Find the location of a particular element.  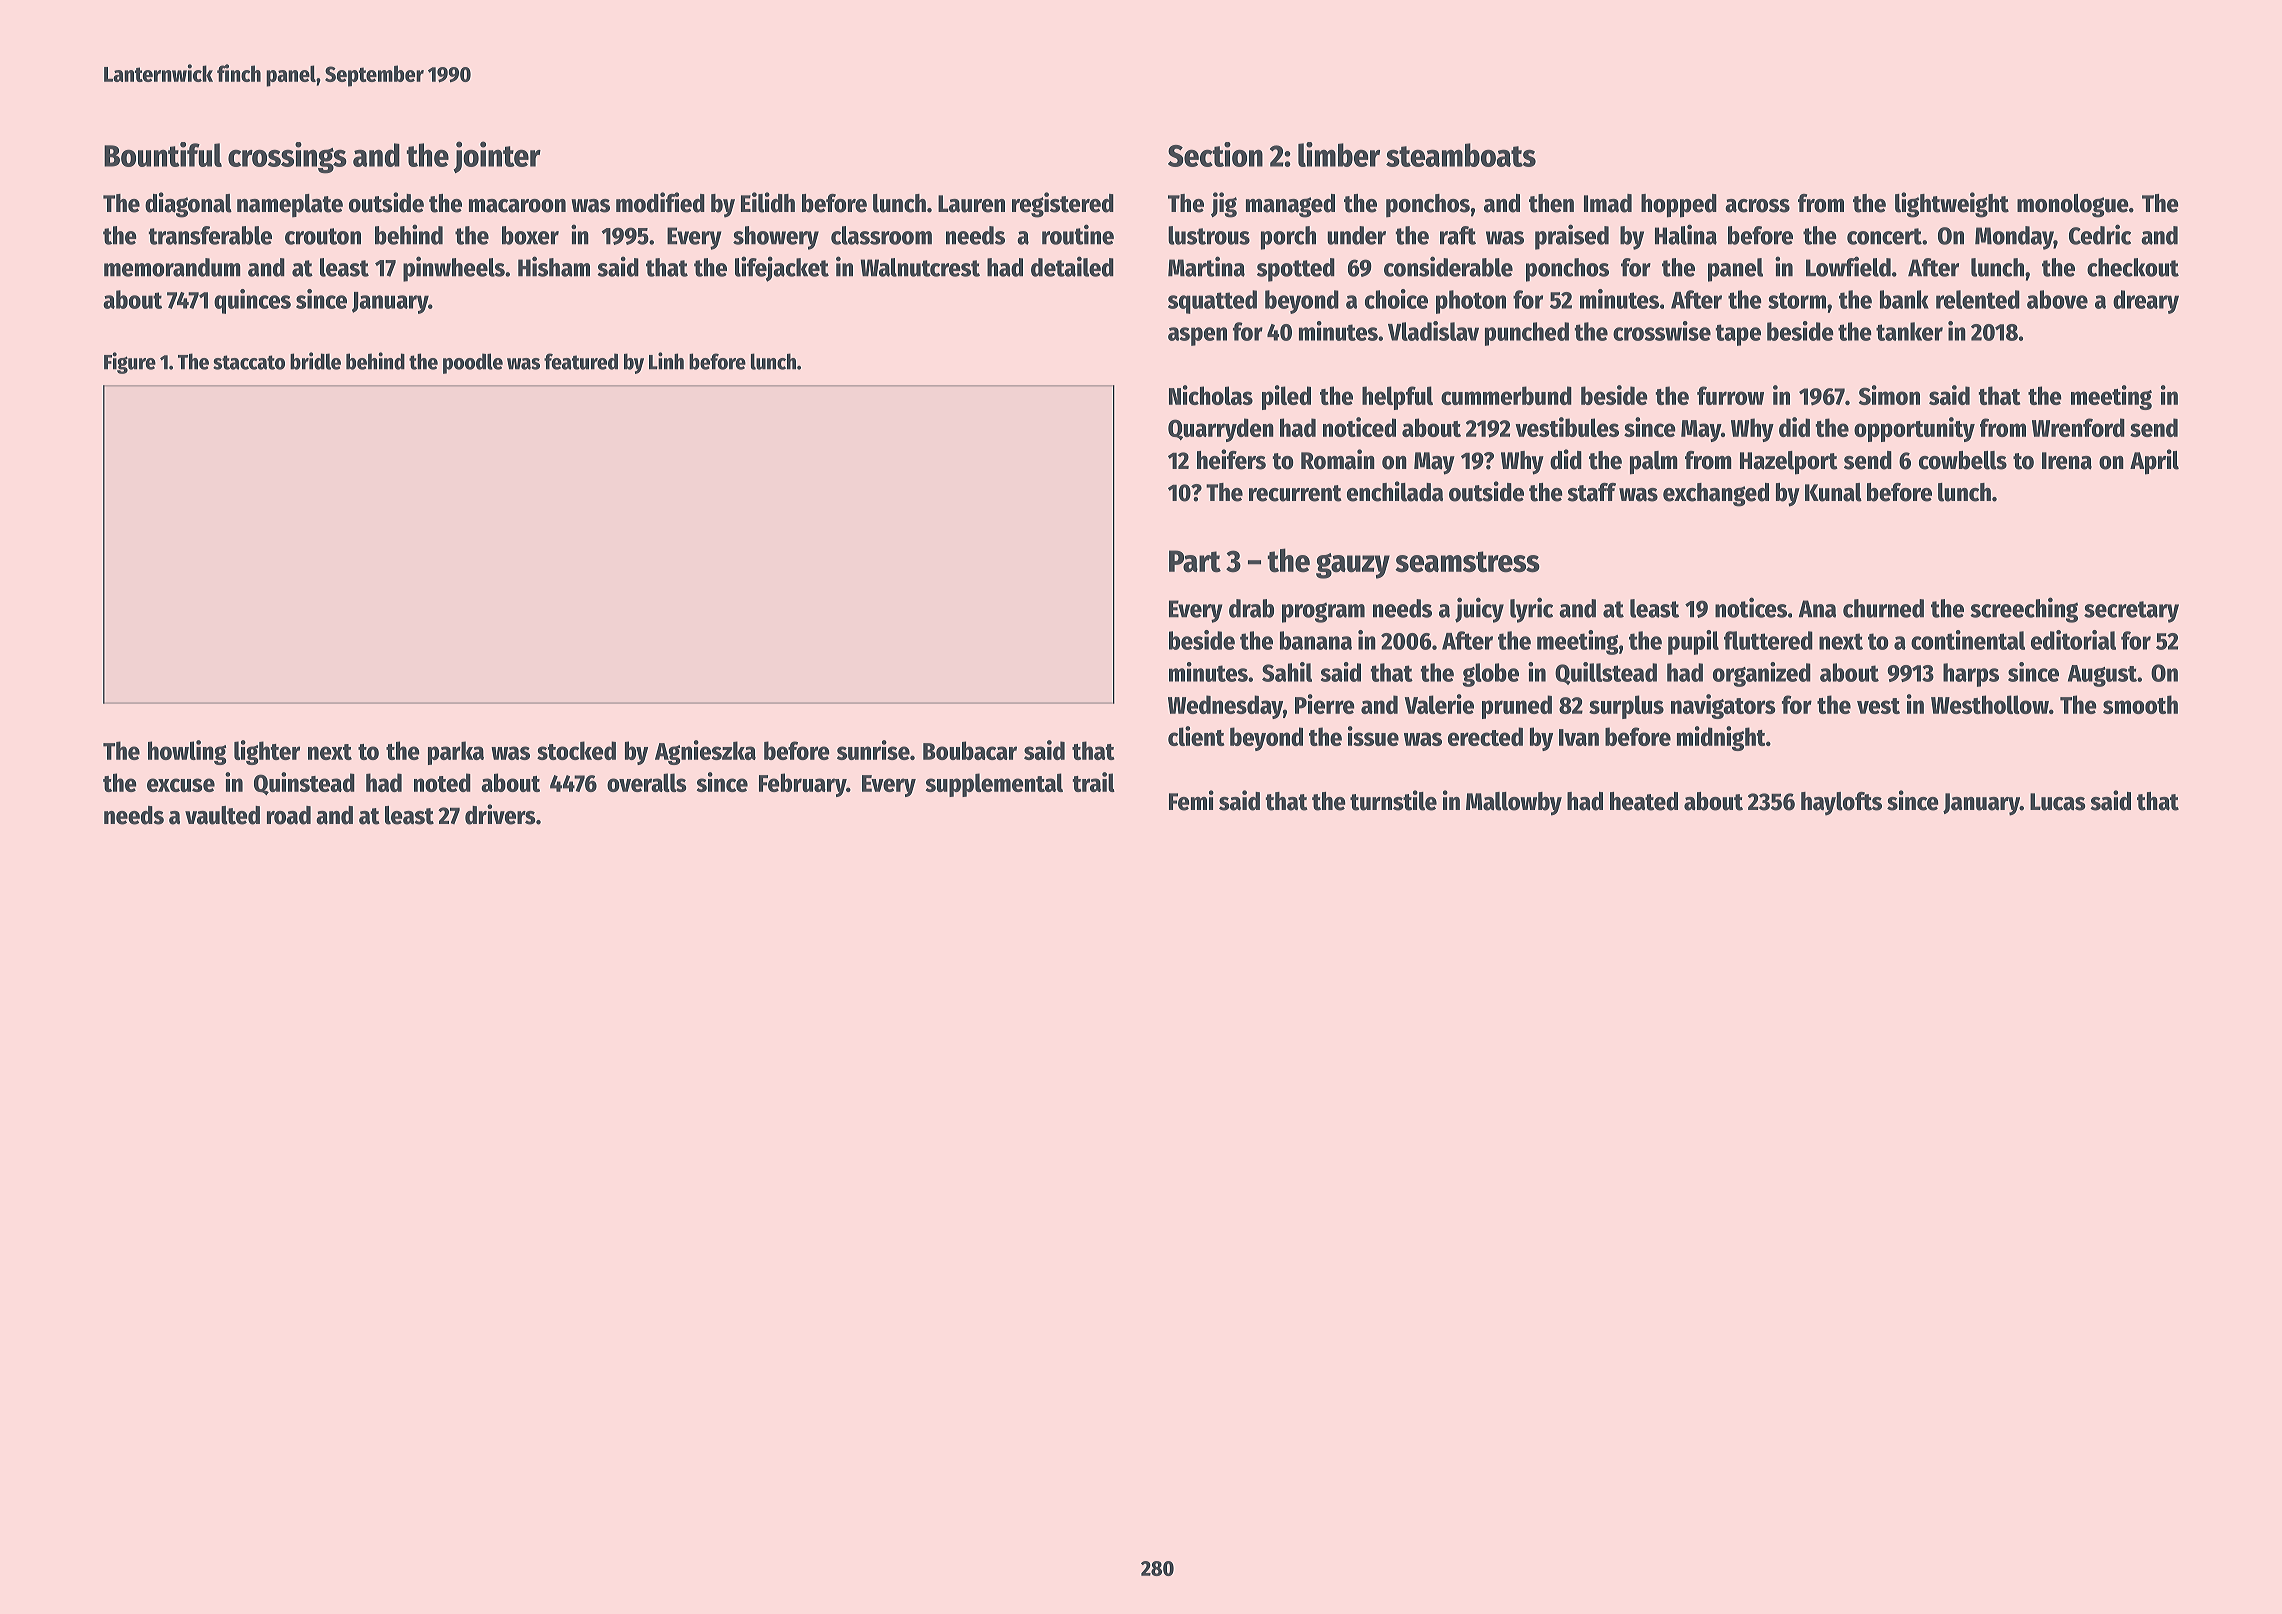

lightweight is located at coordinates (1952, 205).
